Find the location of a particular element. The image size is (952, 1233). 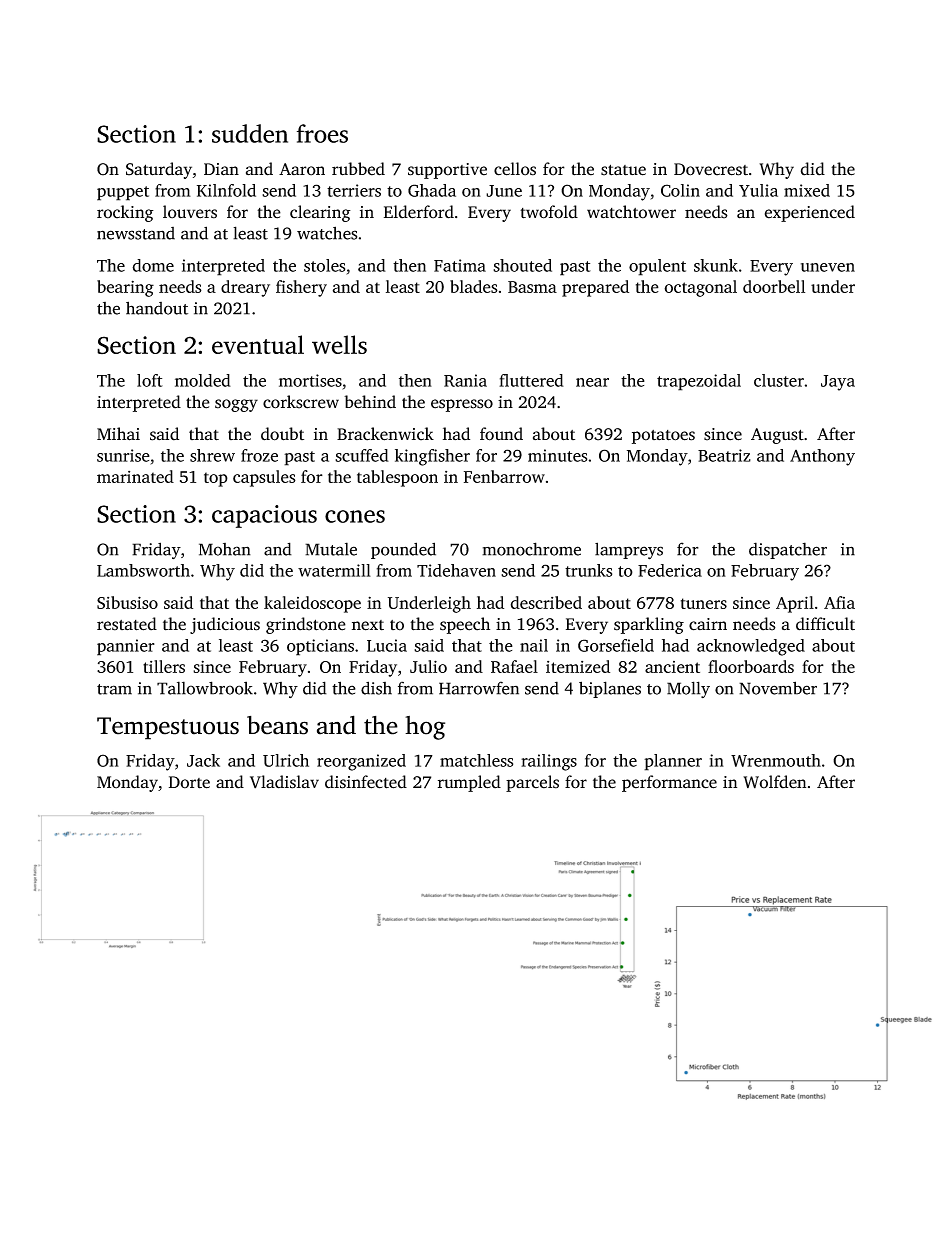

Dorte is located at coordinates (189, 782).
